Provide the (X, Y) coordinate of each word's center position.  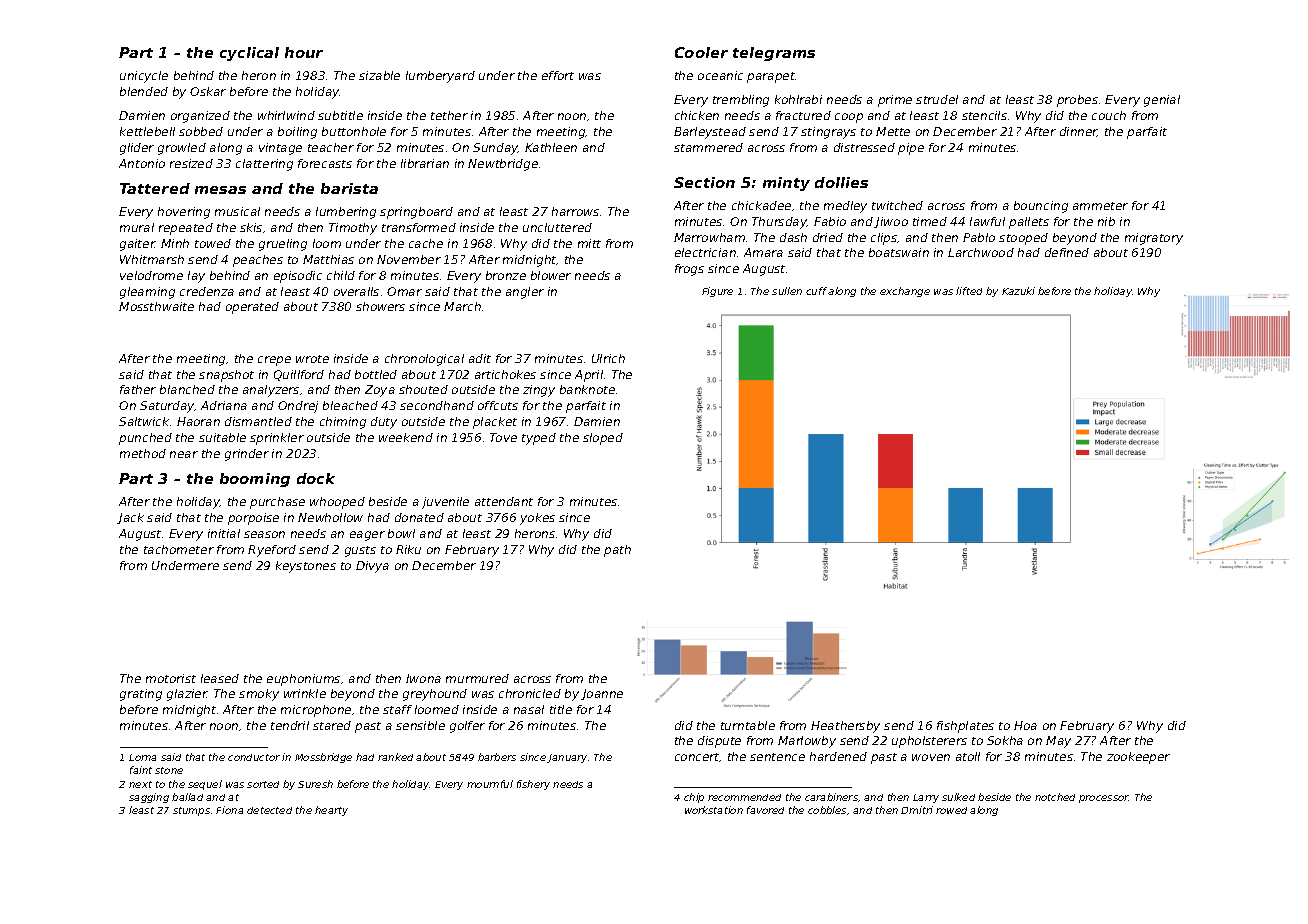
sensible (420, 725)
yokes (537, 519)
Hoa (1025, 725)
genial (1162, 101)
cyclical (249, 54)
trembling (741, 101)
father (138, 389)
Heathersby (845, 727)
